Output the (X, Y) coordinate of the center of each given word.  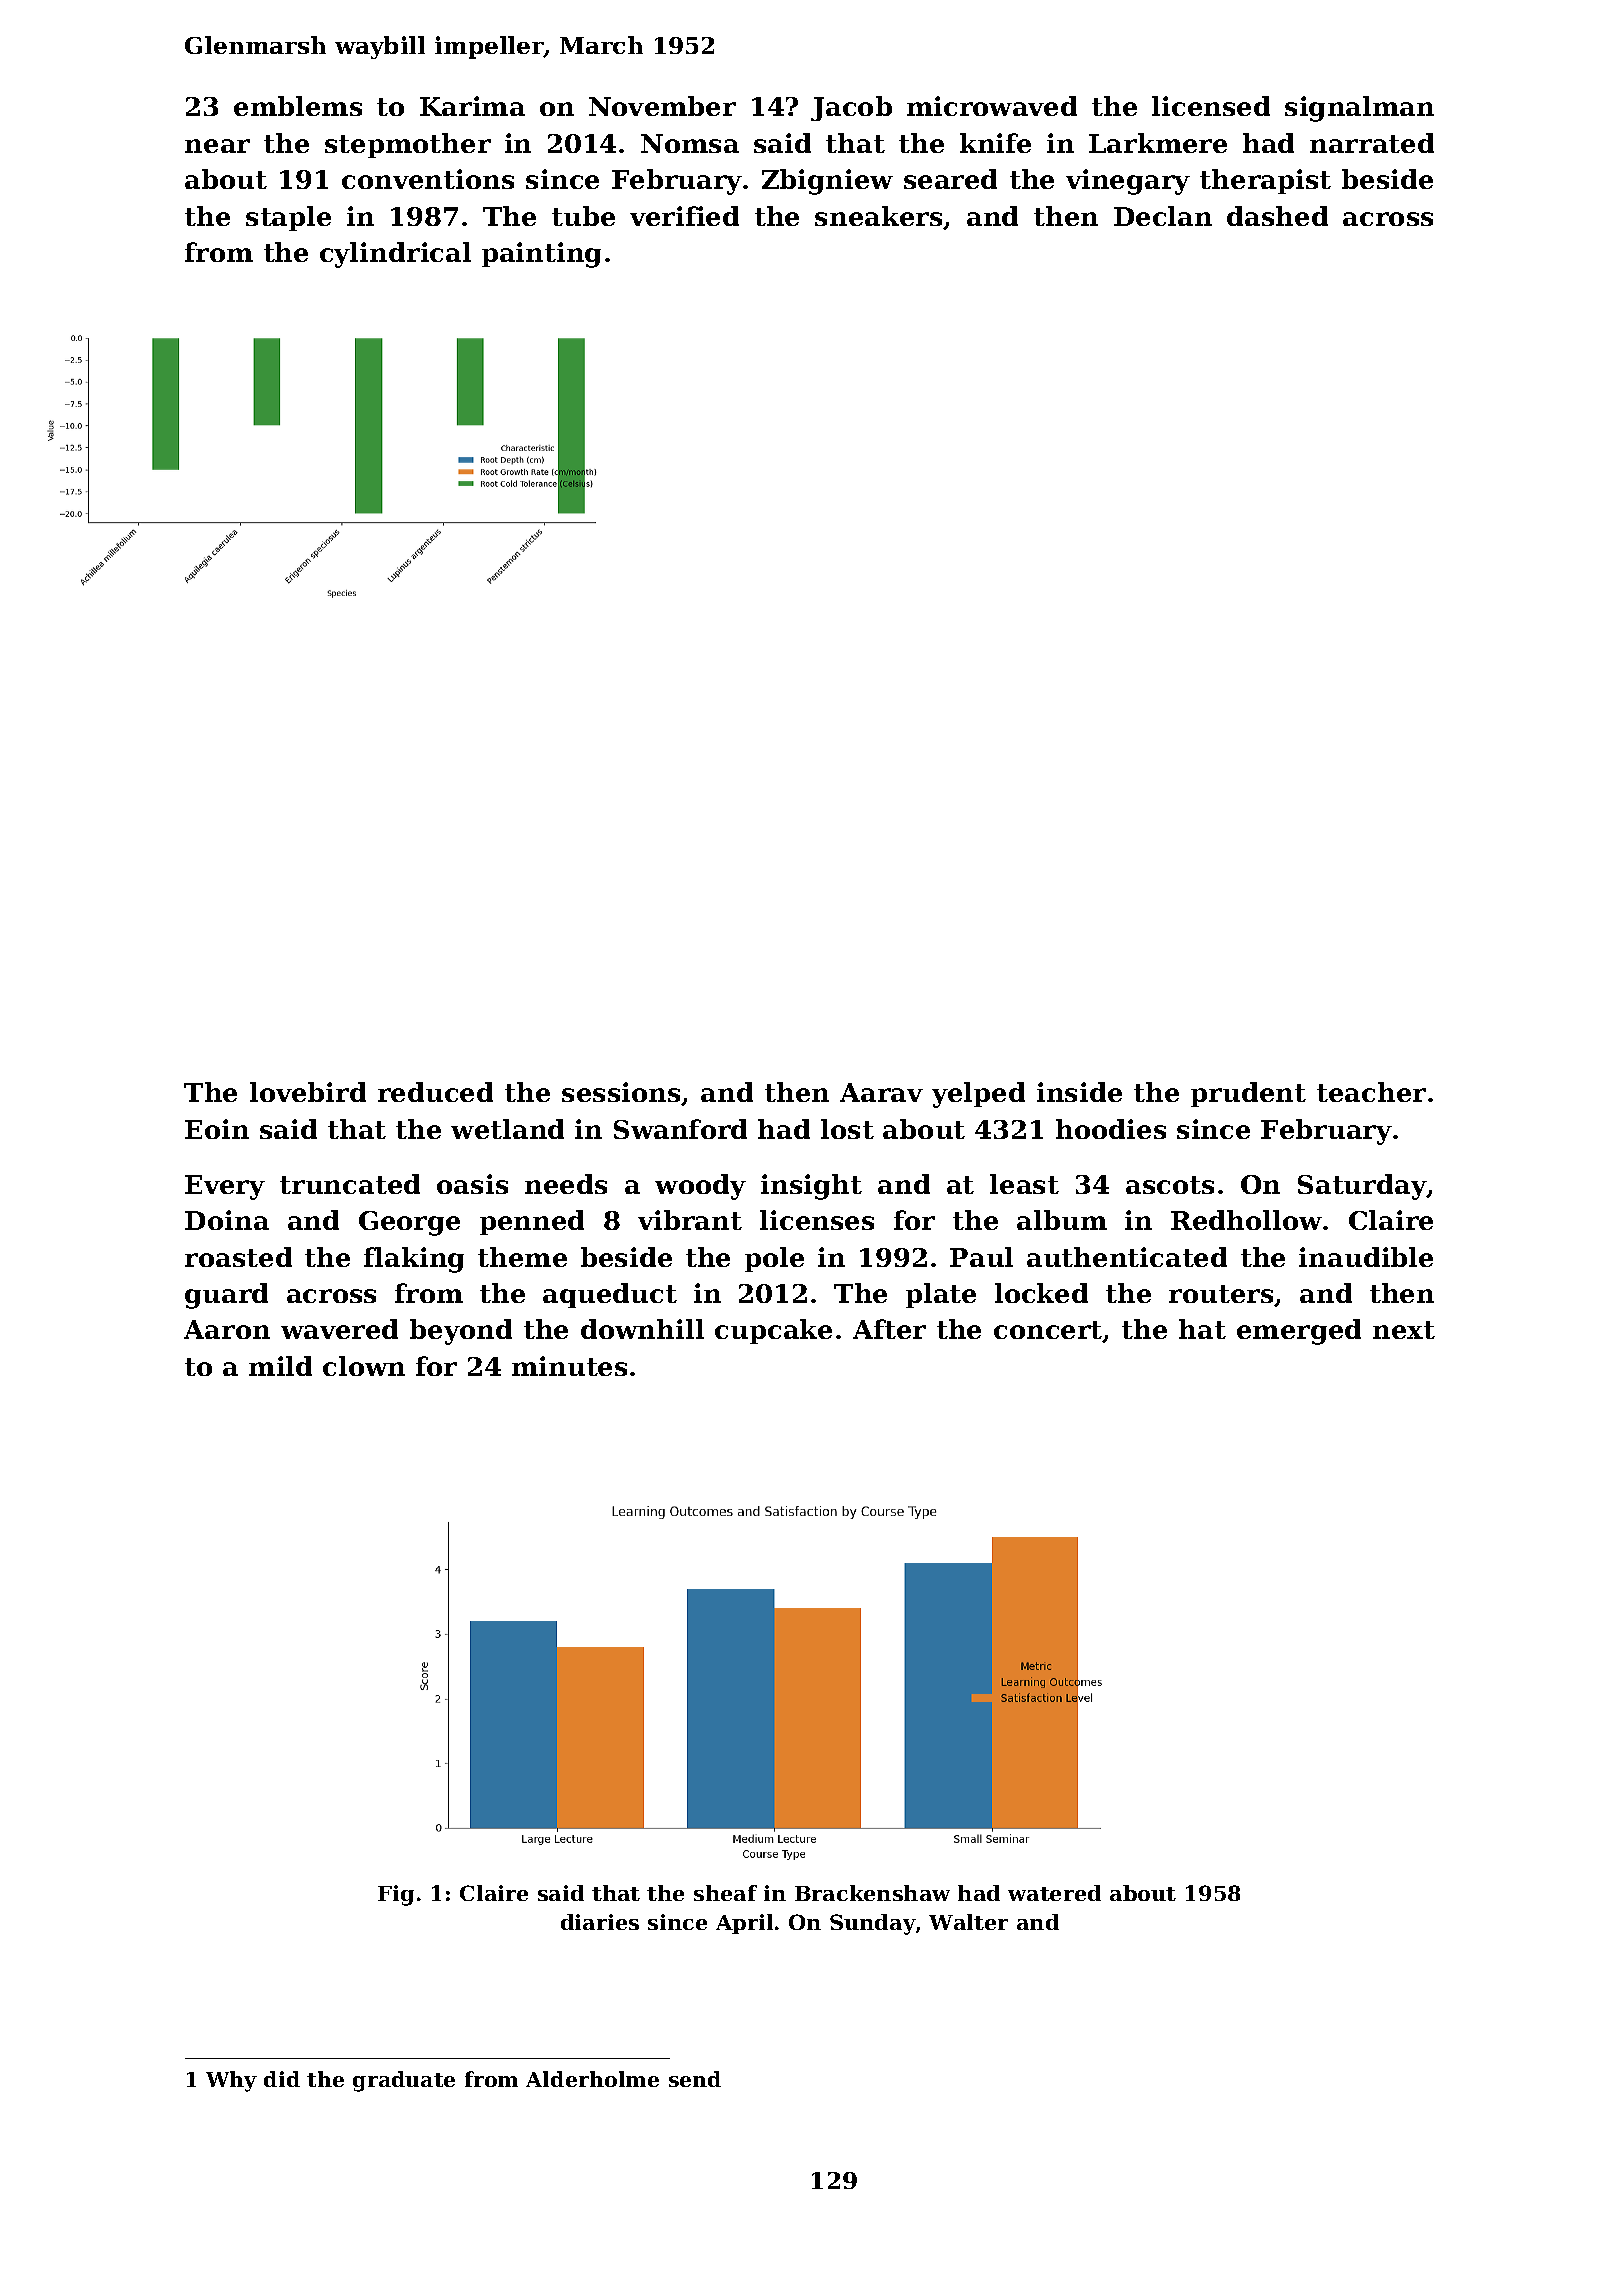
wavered (339, 1329)
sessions (622, 1093)
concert (1048, 1331)
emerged (1299, 1332)
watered (1054, 1893)
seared (950, 179)
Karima (472, 106)
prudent (1248, 1094)
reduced (435, 1092)
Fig (396, 1895)
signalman (1359, 109)
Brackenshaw (872, 1893)
